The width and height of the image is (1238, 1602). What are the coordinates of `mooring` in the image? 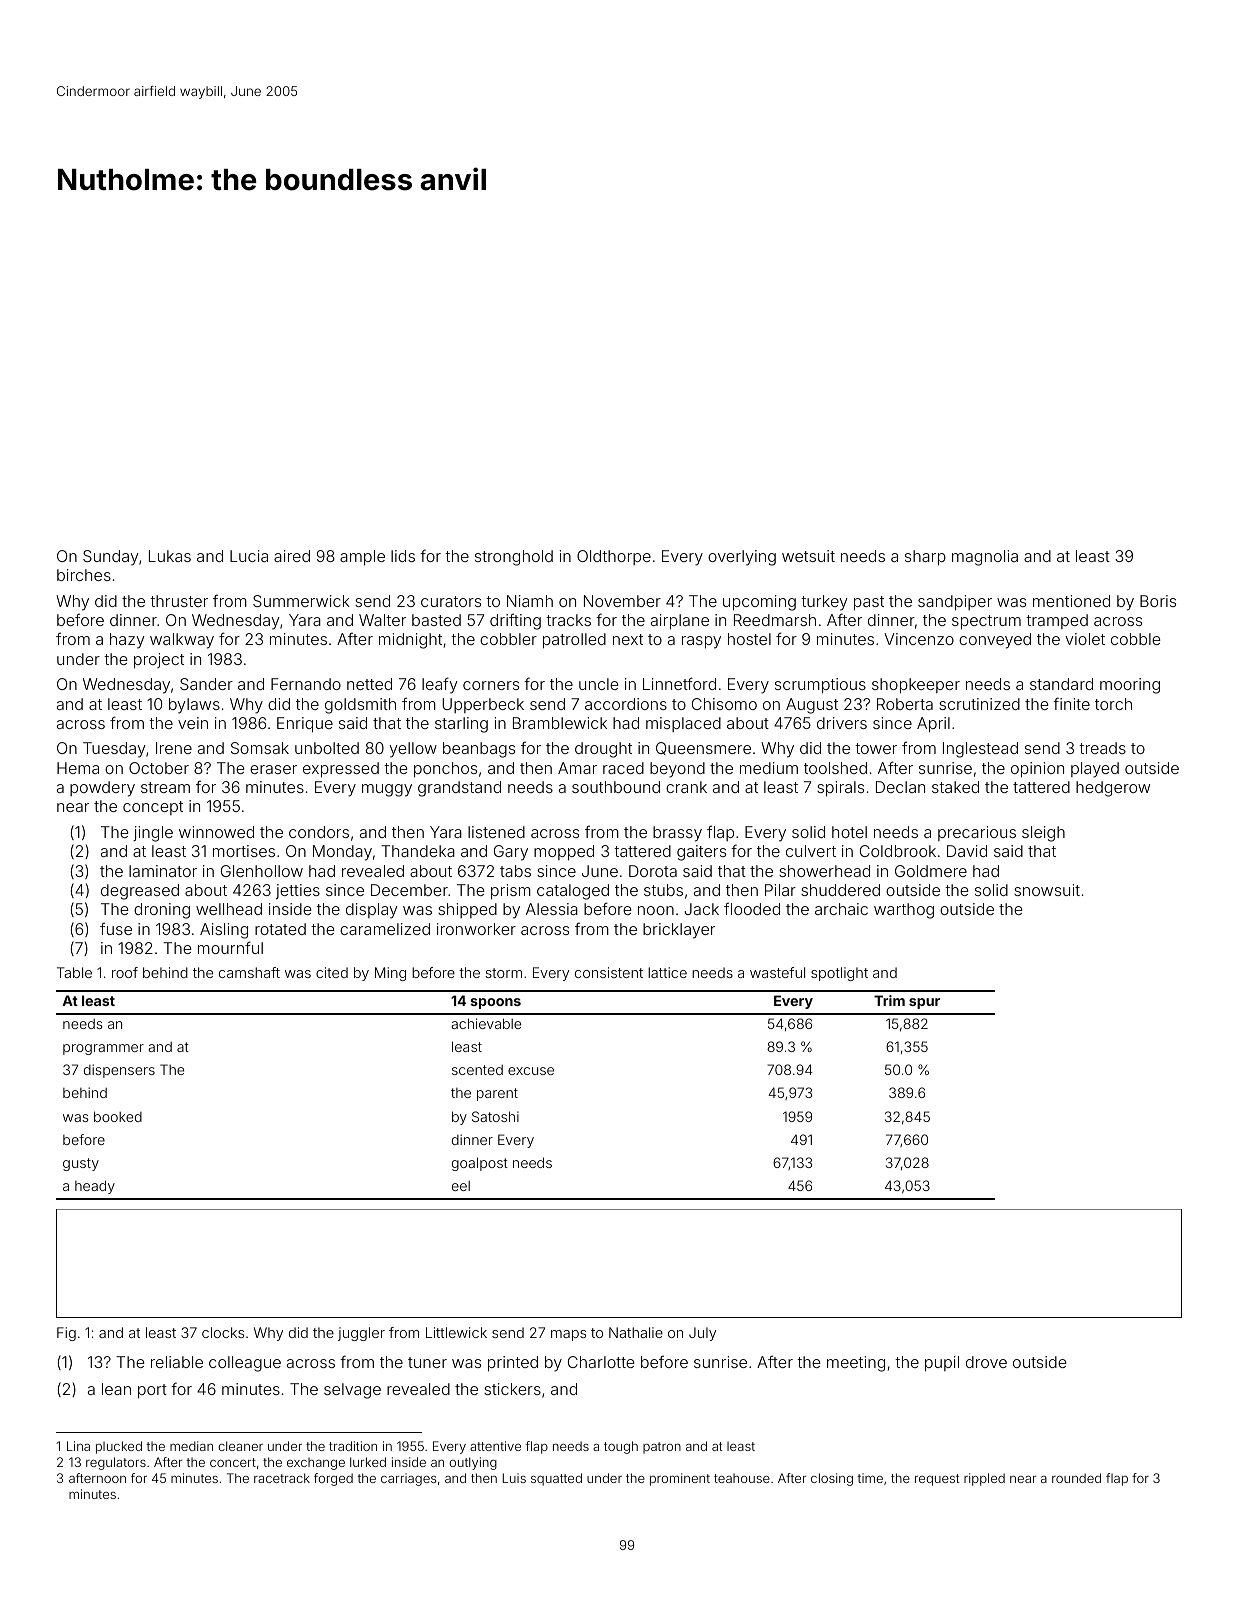 It's located at (1130, 686).
